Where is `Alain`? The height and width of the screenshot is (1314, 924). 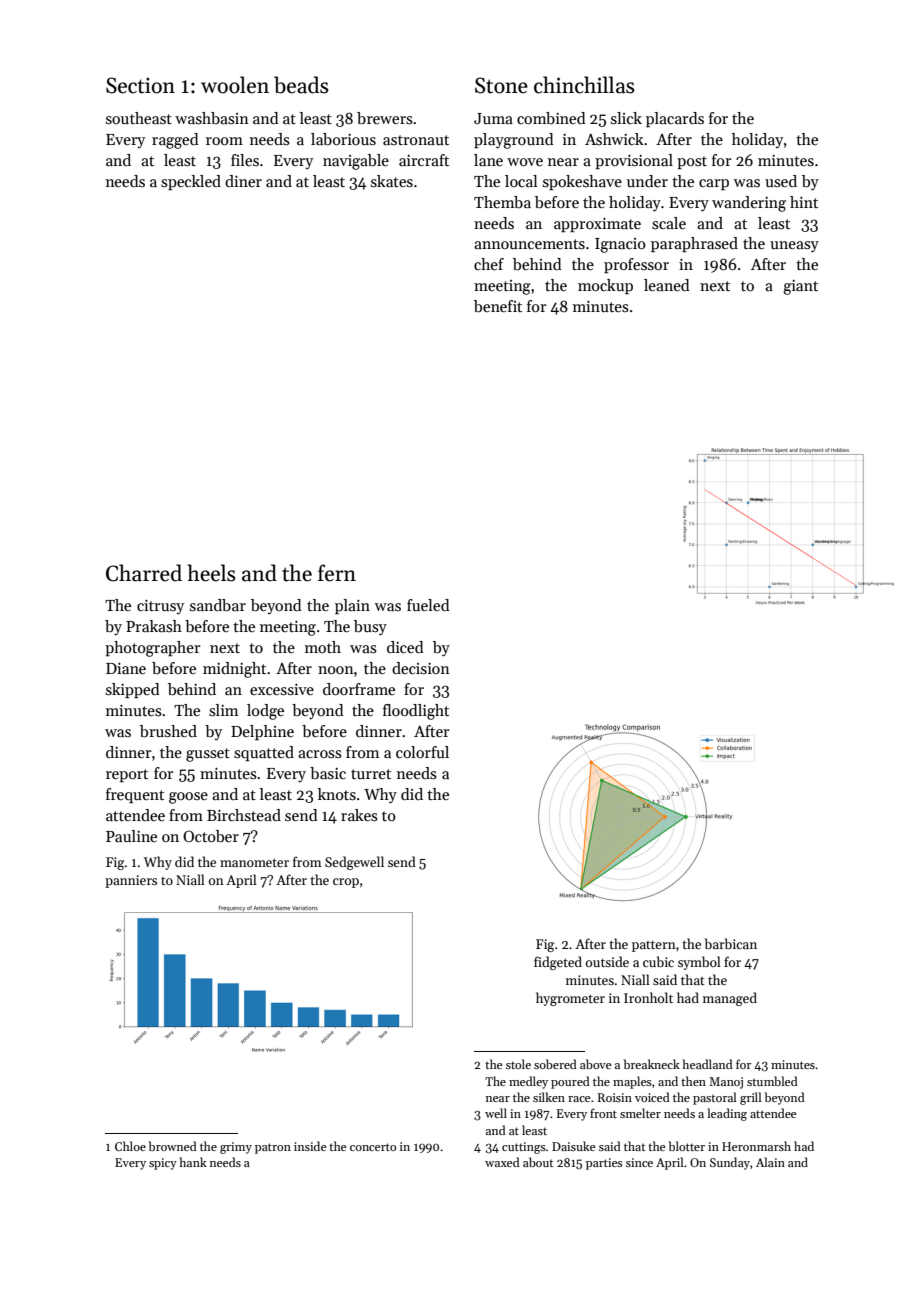
Alain is located at coordinates (770, 1162).
